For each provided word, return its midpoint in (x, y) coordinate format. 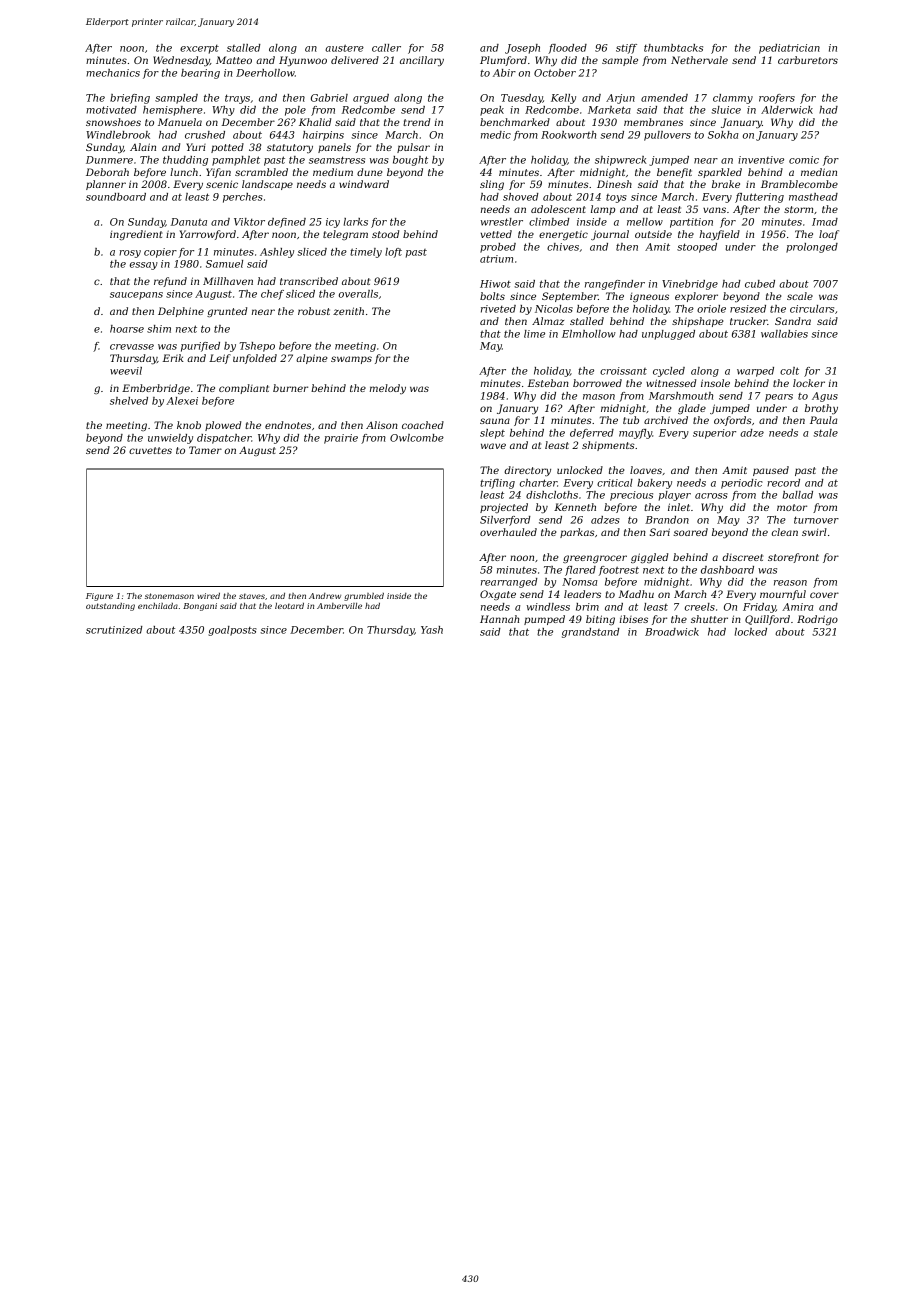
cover (824, 595)
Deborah (107, 172)
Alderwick (787, 110)
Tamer (205, 450)
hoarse (127, 329)
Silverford (505, 521)
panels (334, 148)
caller (386, 48)
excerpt (199, 49)
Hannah (499, 619)
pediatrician (789, 49)
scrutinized (114, 630)
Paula (823, 420)
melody (388, 389)
